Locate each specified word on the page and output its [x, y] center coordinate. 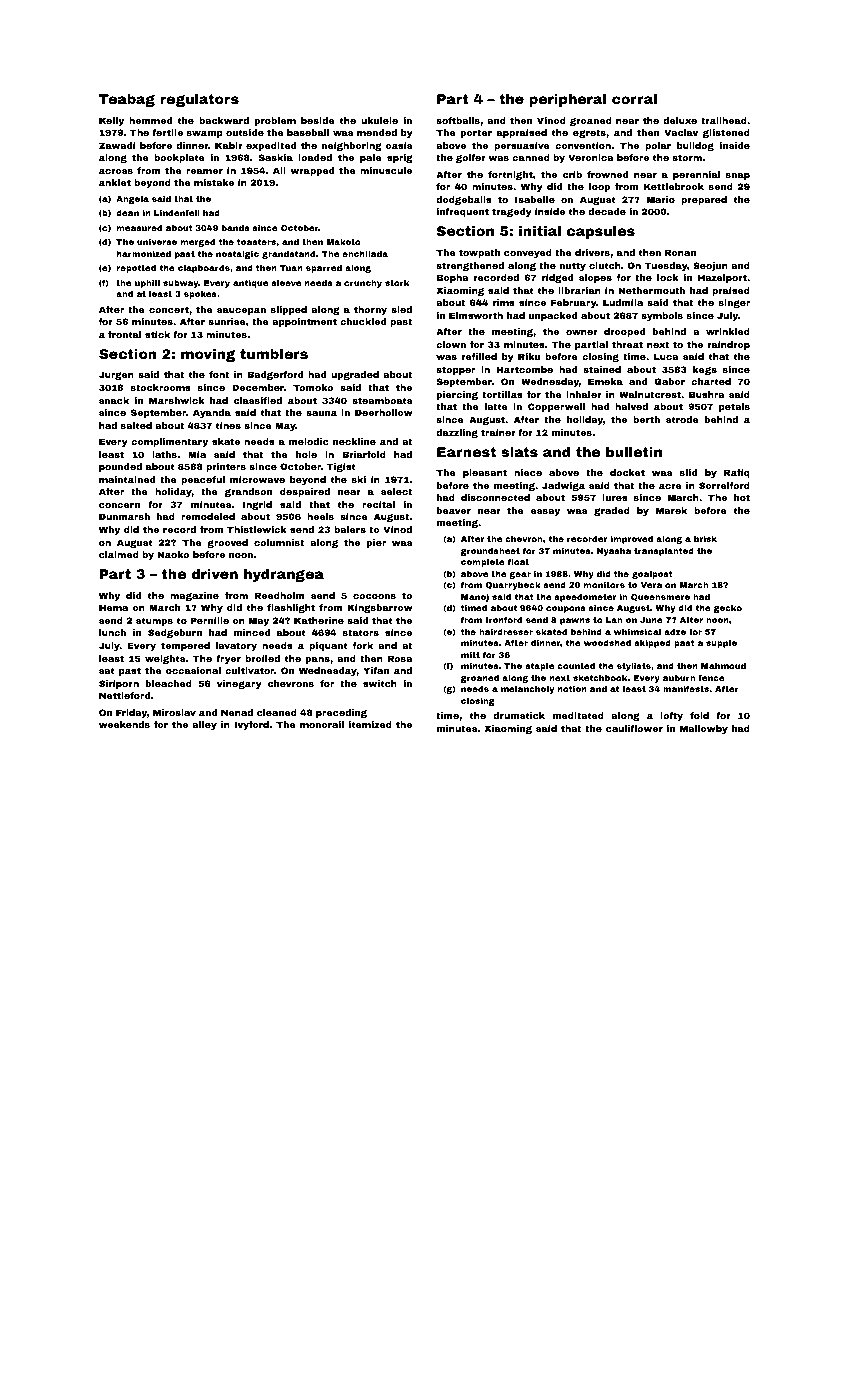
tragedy [512, 212]
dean [127, 212]
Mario [661, 199]
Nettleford [124, 695]
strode [682, 419]
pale [371, 158]
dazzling [457, 433]
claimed [119, 554]
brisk [705, 538]
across [116, 171]
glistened [726, 133]
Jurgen [116, 375]
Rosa [400, 658]
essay [545, 512]
